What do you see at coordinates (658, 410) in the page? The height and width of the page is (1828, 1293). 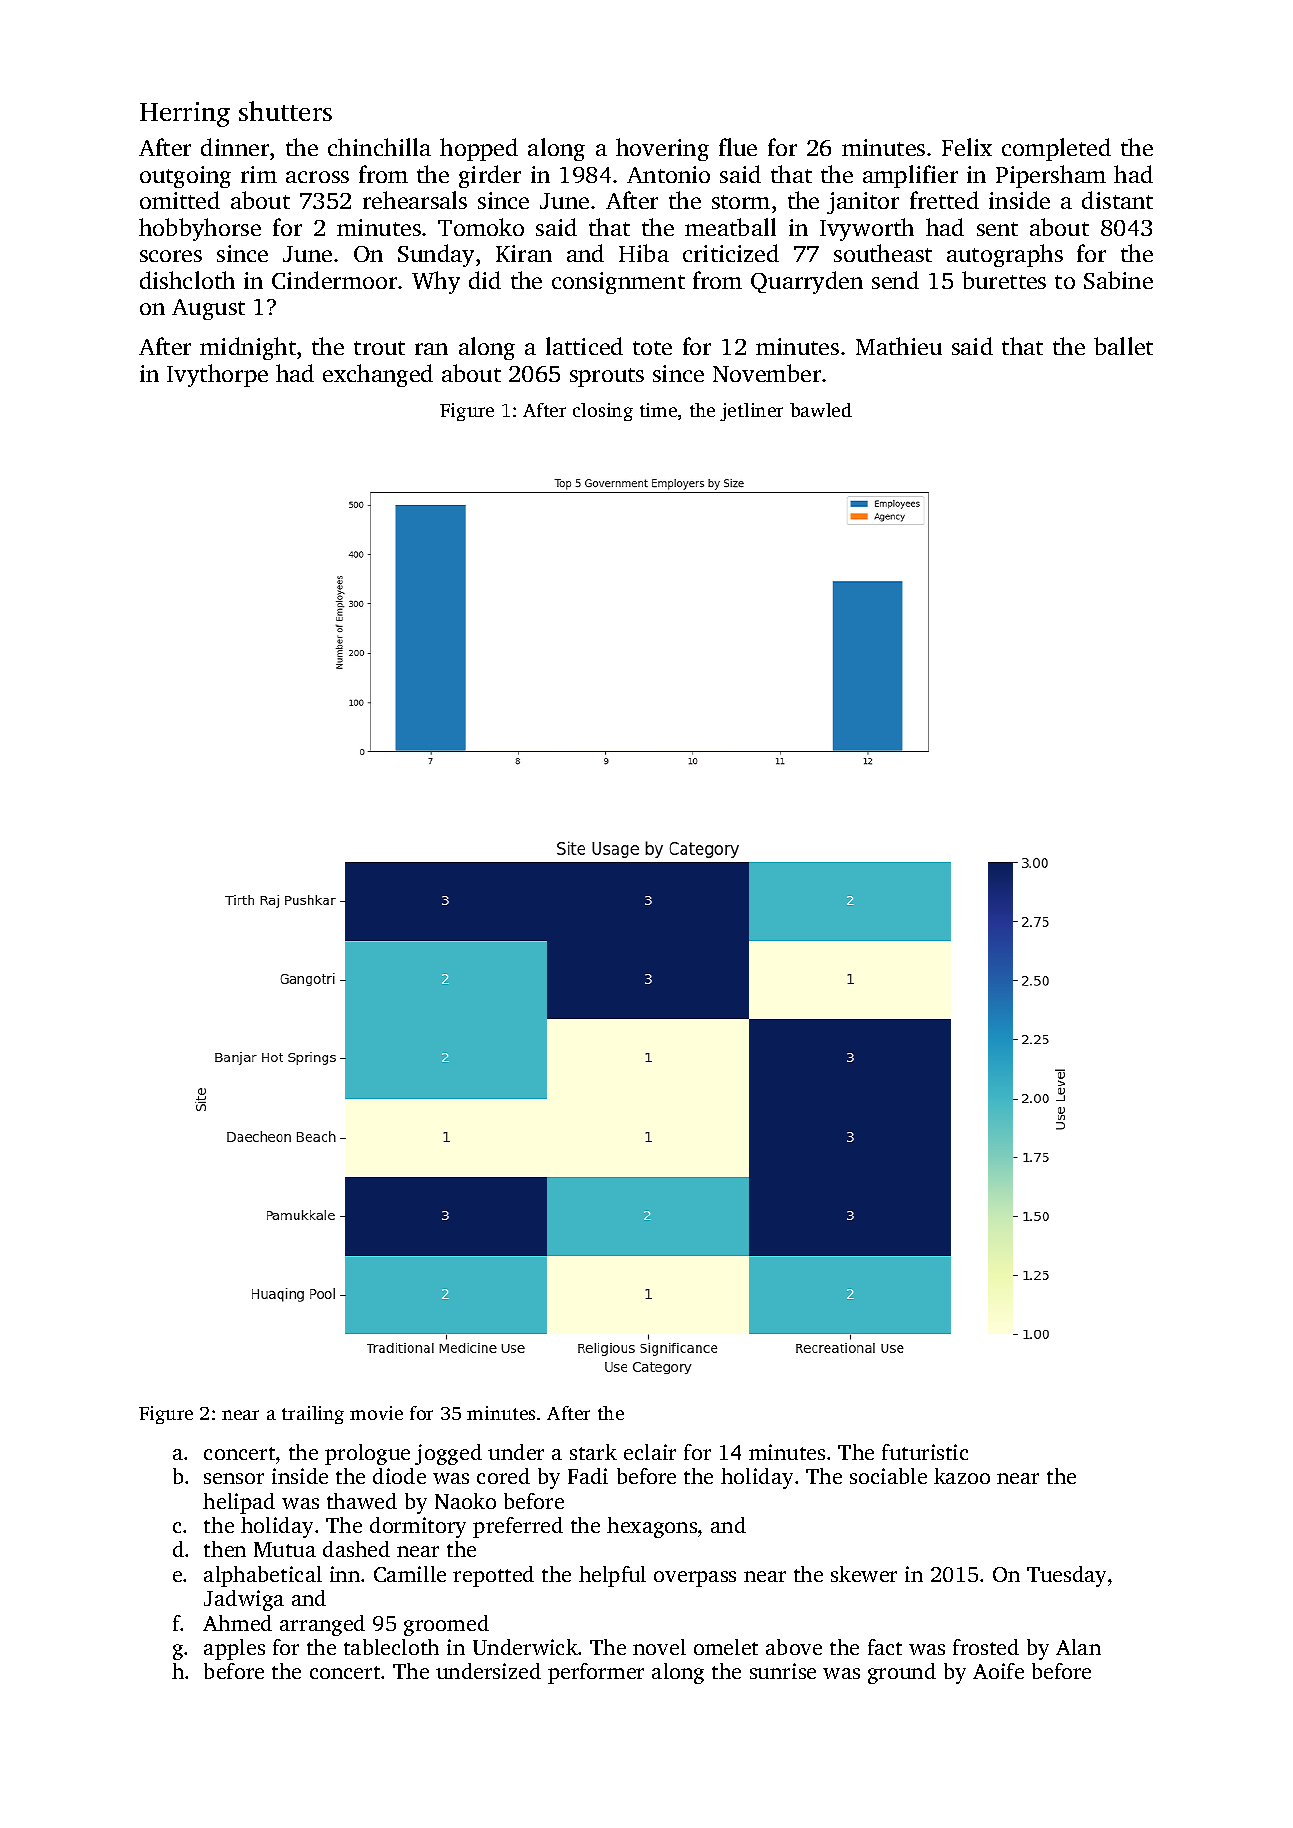 I see `time` at bounding box center [658, 410].
